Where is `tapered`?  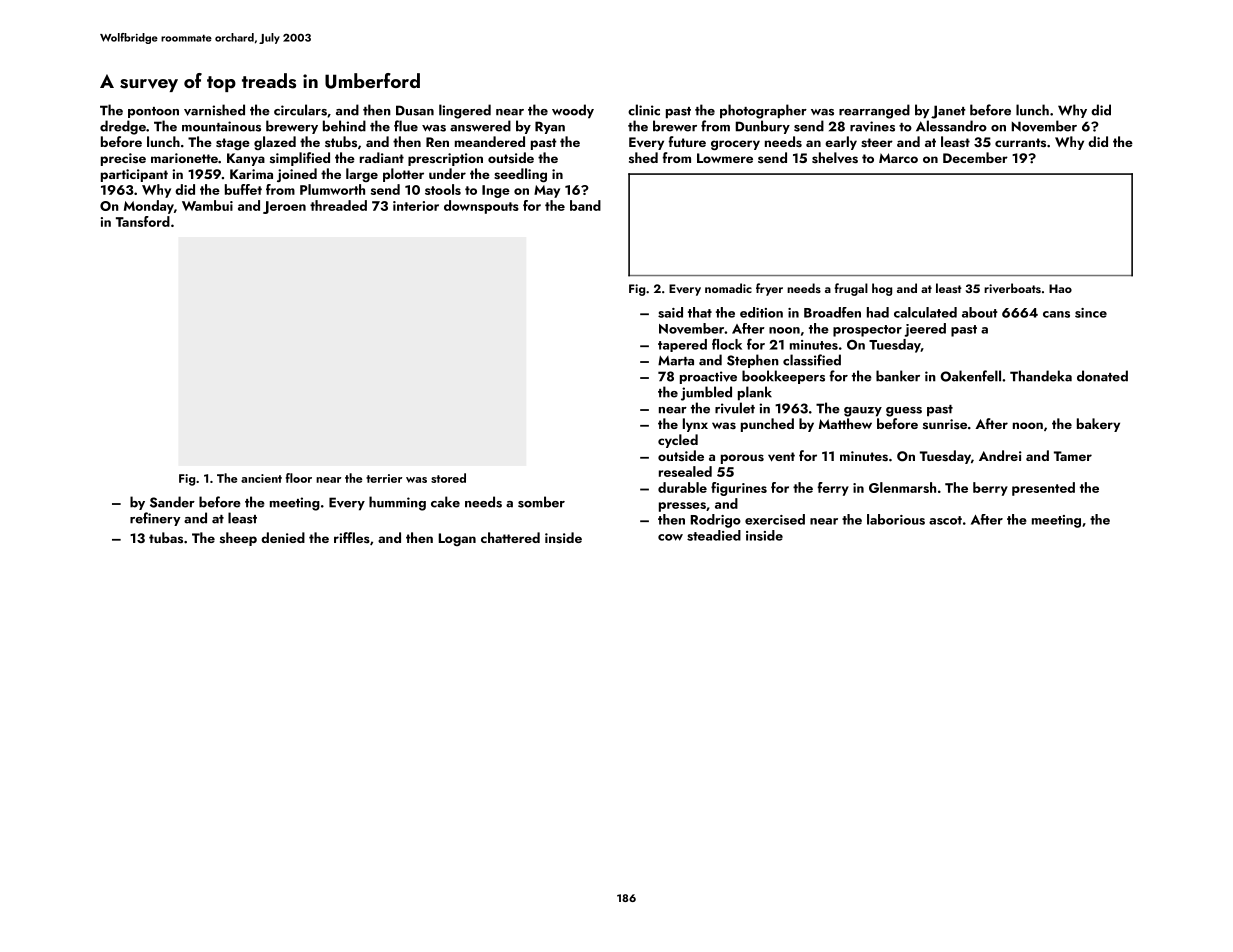 tapered is located at coordinates (682, 345).
